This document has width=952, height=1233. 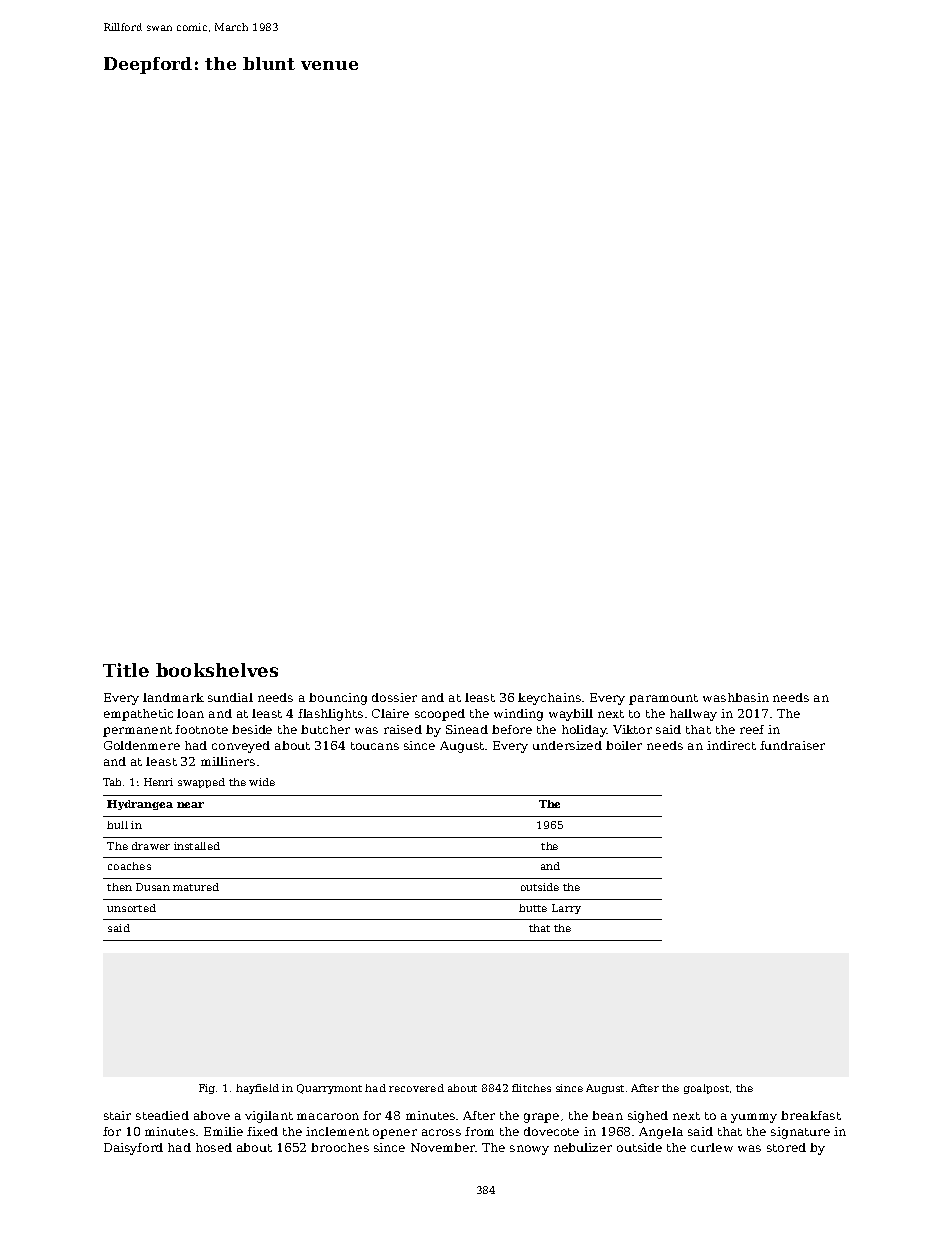 I want to click on washbasin, so click(x=736, y=697).
